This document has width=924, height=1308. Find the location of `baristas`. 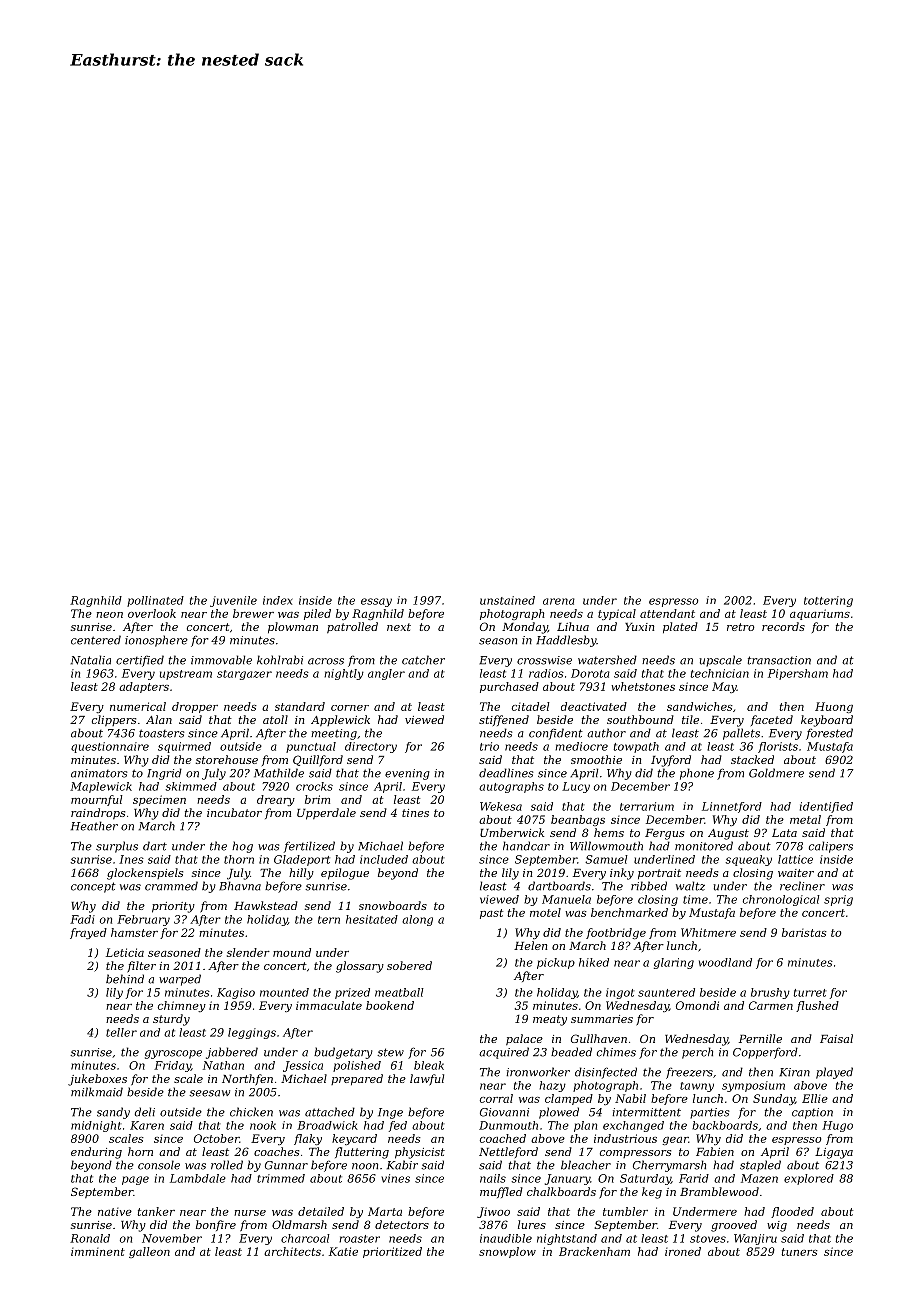

baristas is located at coordinates (804, 932).
